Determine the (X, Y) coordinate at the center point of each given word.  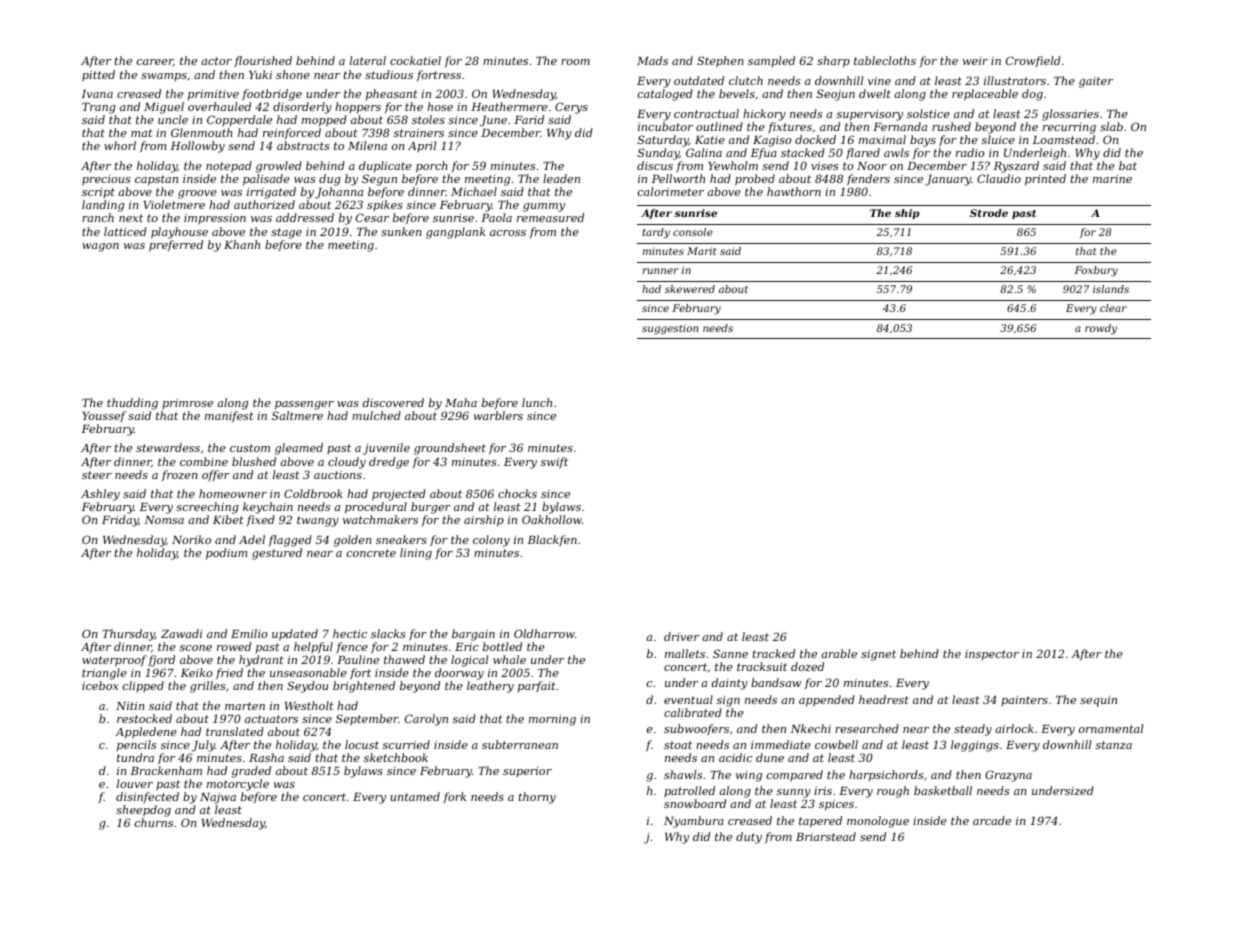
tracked (774, 653)
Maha (461, 402)
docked (815, 139)
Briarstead (826, 836)
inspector (992, 655)
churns (154, 822)
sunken (401, 231)
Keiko (197, 672)
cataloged (665, 95)
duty (749, 838)
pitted (98, 76)
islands (1111, 289)
